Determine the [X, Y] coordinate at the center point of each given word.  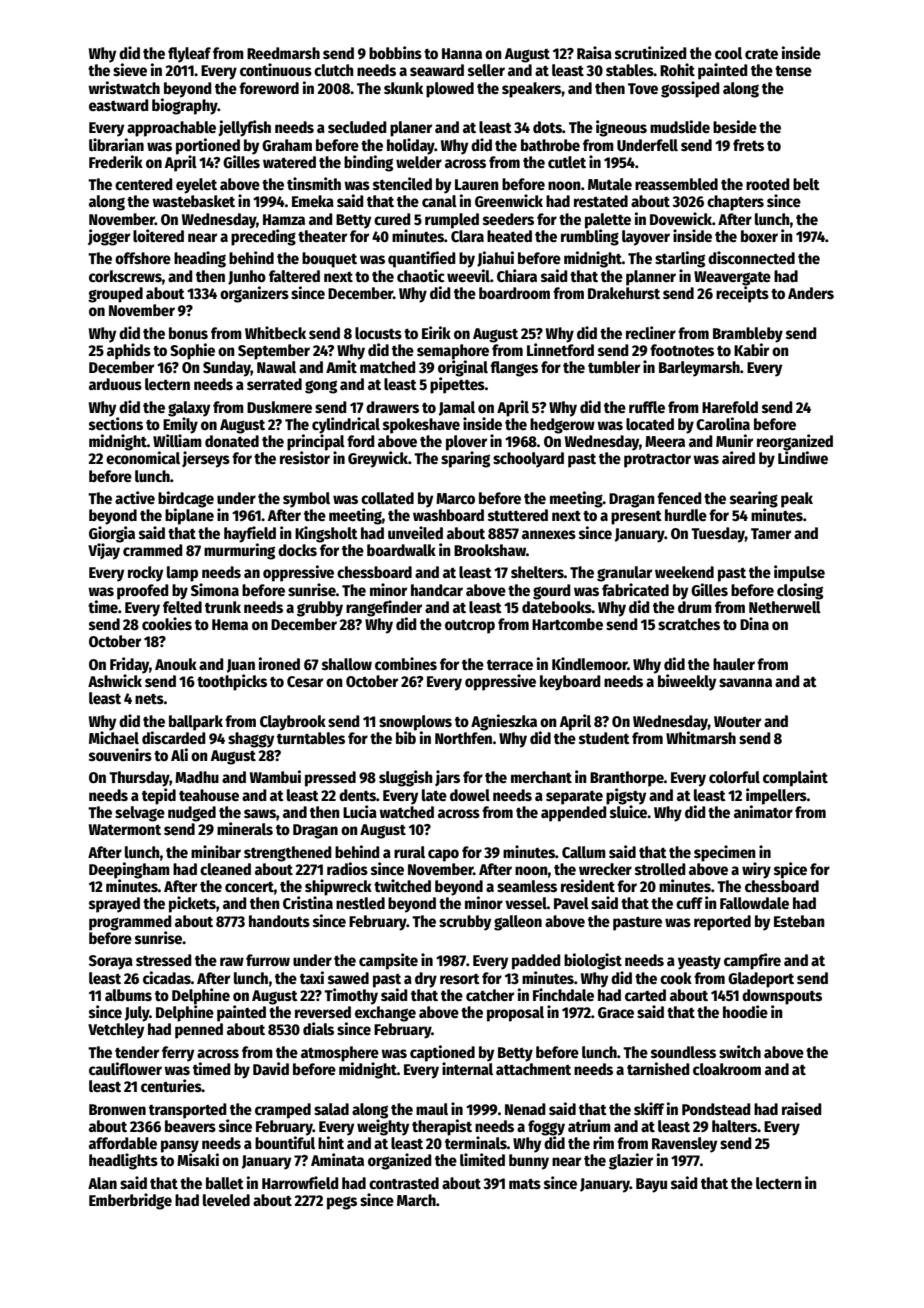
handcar [437, 590]
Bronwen [117, 1109]
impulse [799, 573]
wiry [756, 870]
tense [793, 70]
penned [199, 1031]
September [274, 352]
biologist [593, 961]
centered [144, 184]
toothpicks [232, 682]
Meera [665, 442]
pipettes [457, 385]
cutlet [567, 162]
